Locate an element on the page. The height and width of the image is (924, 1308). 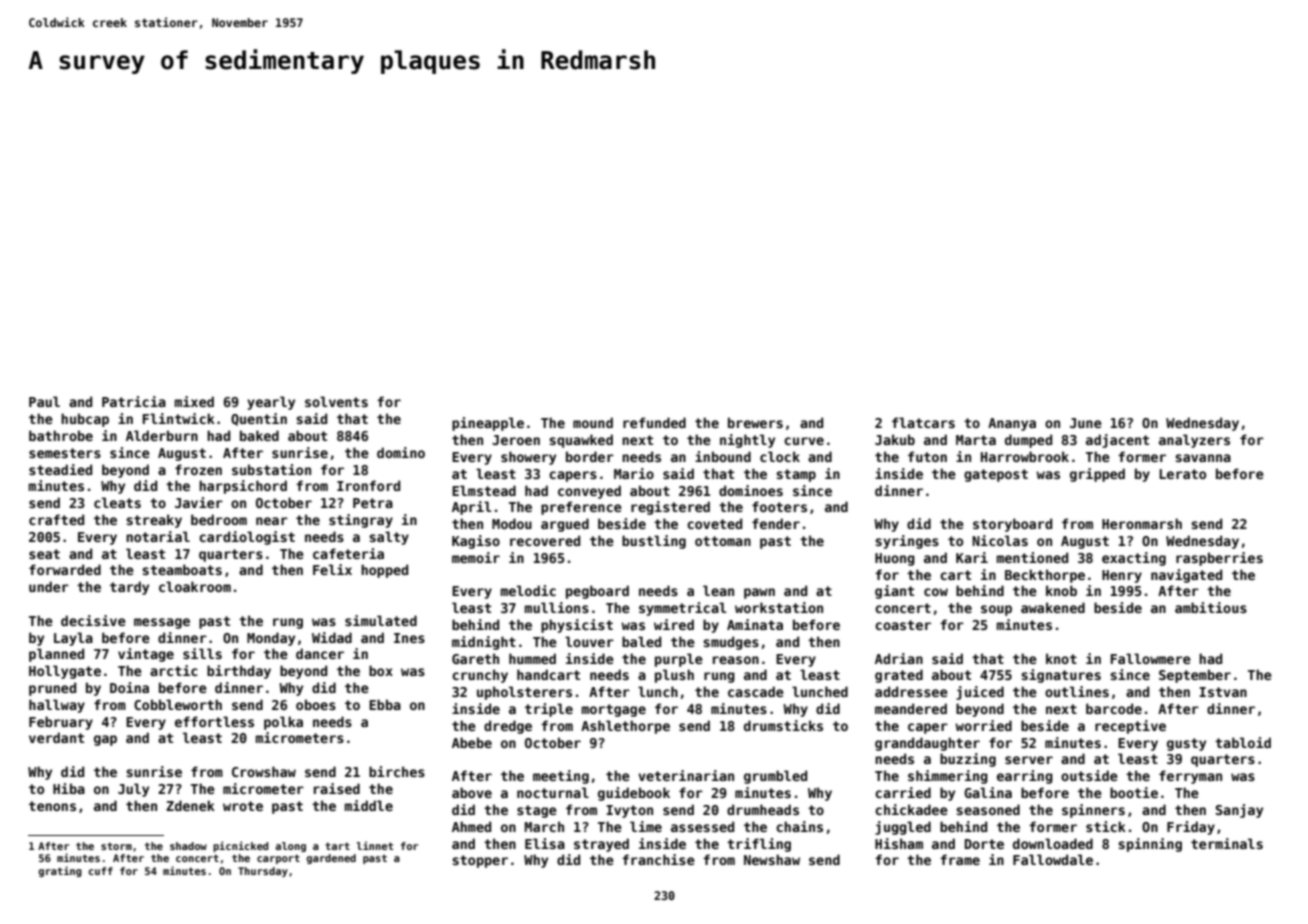
streaky is located at coordinates (154, 521).
